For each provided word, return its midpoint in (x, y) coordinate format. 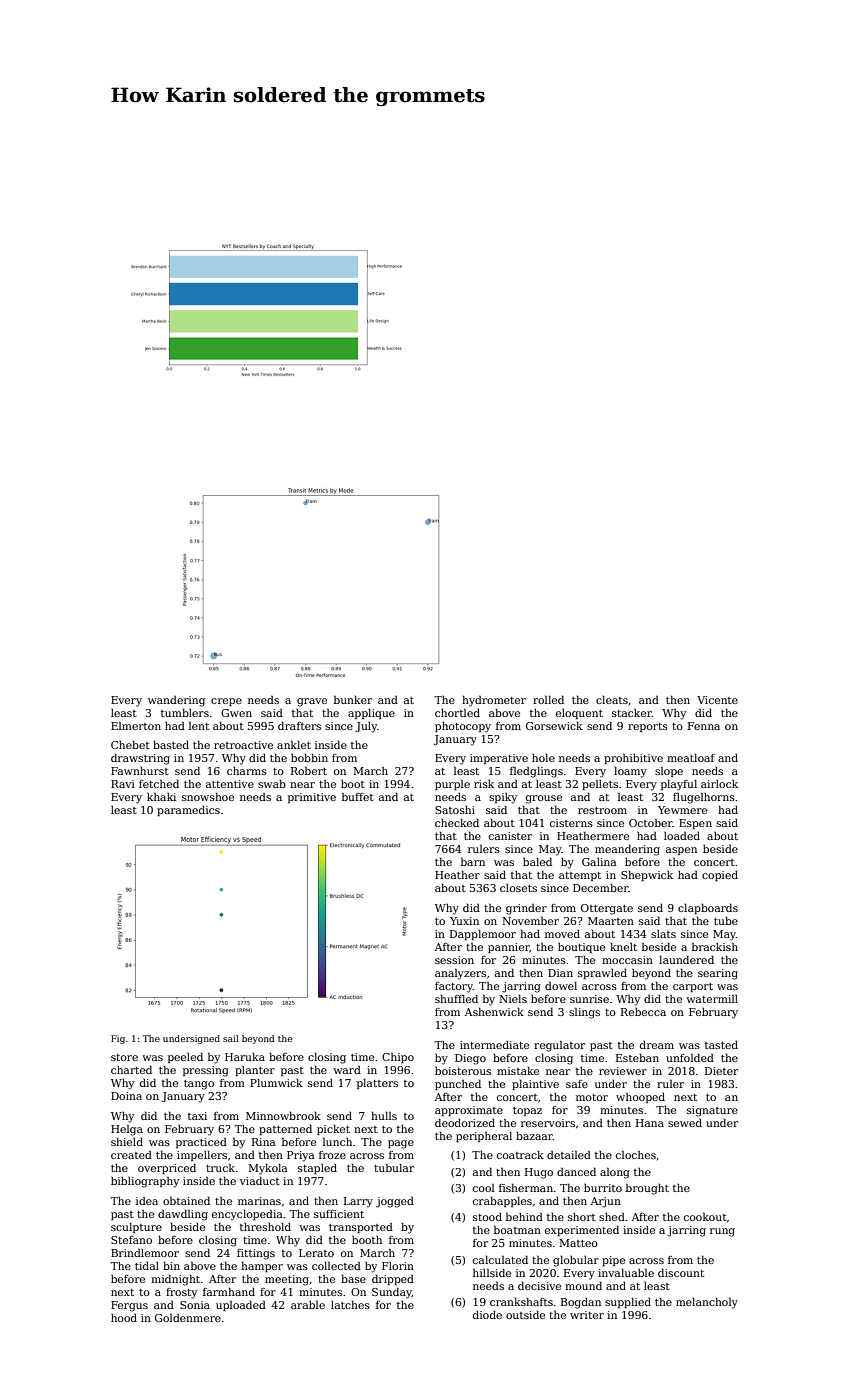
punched (458, 1084)
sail (231, 1038)
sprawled (602, 974)
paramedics (188, 811)
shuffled (456, 998)
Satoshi (455, 810)
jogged (395, 1202)
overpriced (167, 1168)
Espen (695, 824)
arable (308, 1304)
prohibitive (633, 758)
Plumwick (276, 1082)
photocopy (463, 727)
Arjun (606, 1202)
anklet (294, 744)
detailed (569, 1154)
